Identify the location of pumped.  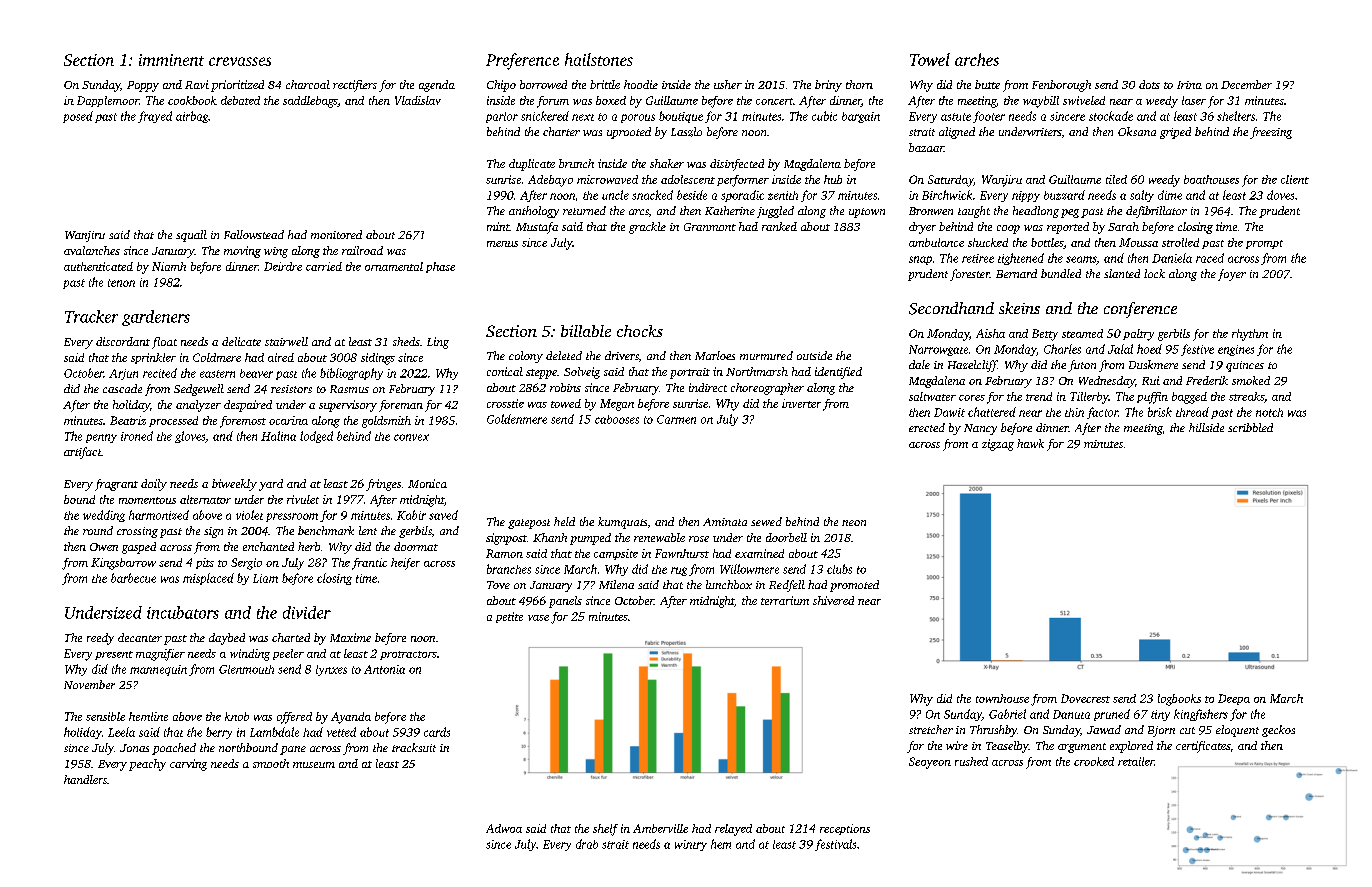
(590, 539).
